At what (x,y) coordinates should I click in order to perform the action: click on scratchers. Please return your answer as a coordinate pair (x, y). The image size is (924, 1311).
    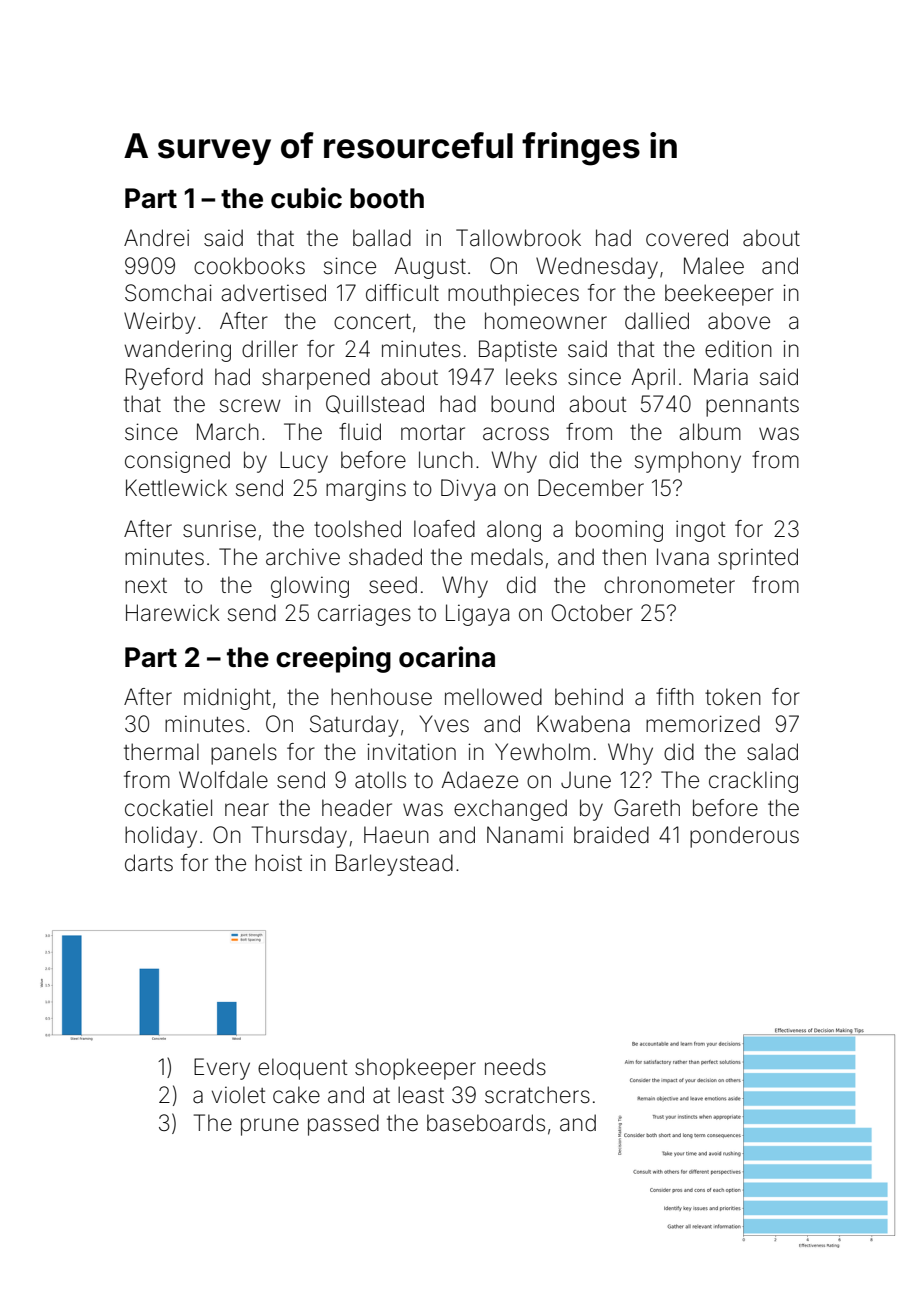
    Looking at the image, I should click on (537, 1095).
